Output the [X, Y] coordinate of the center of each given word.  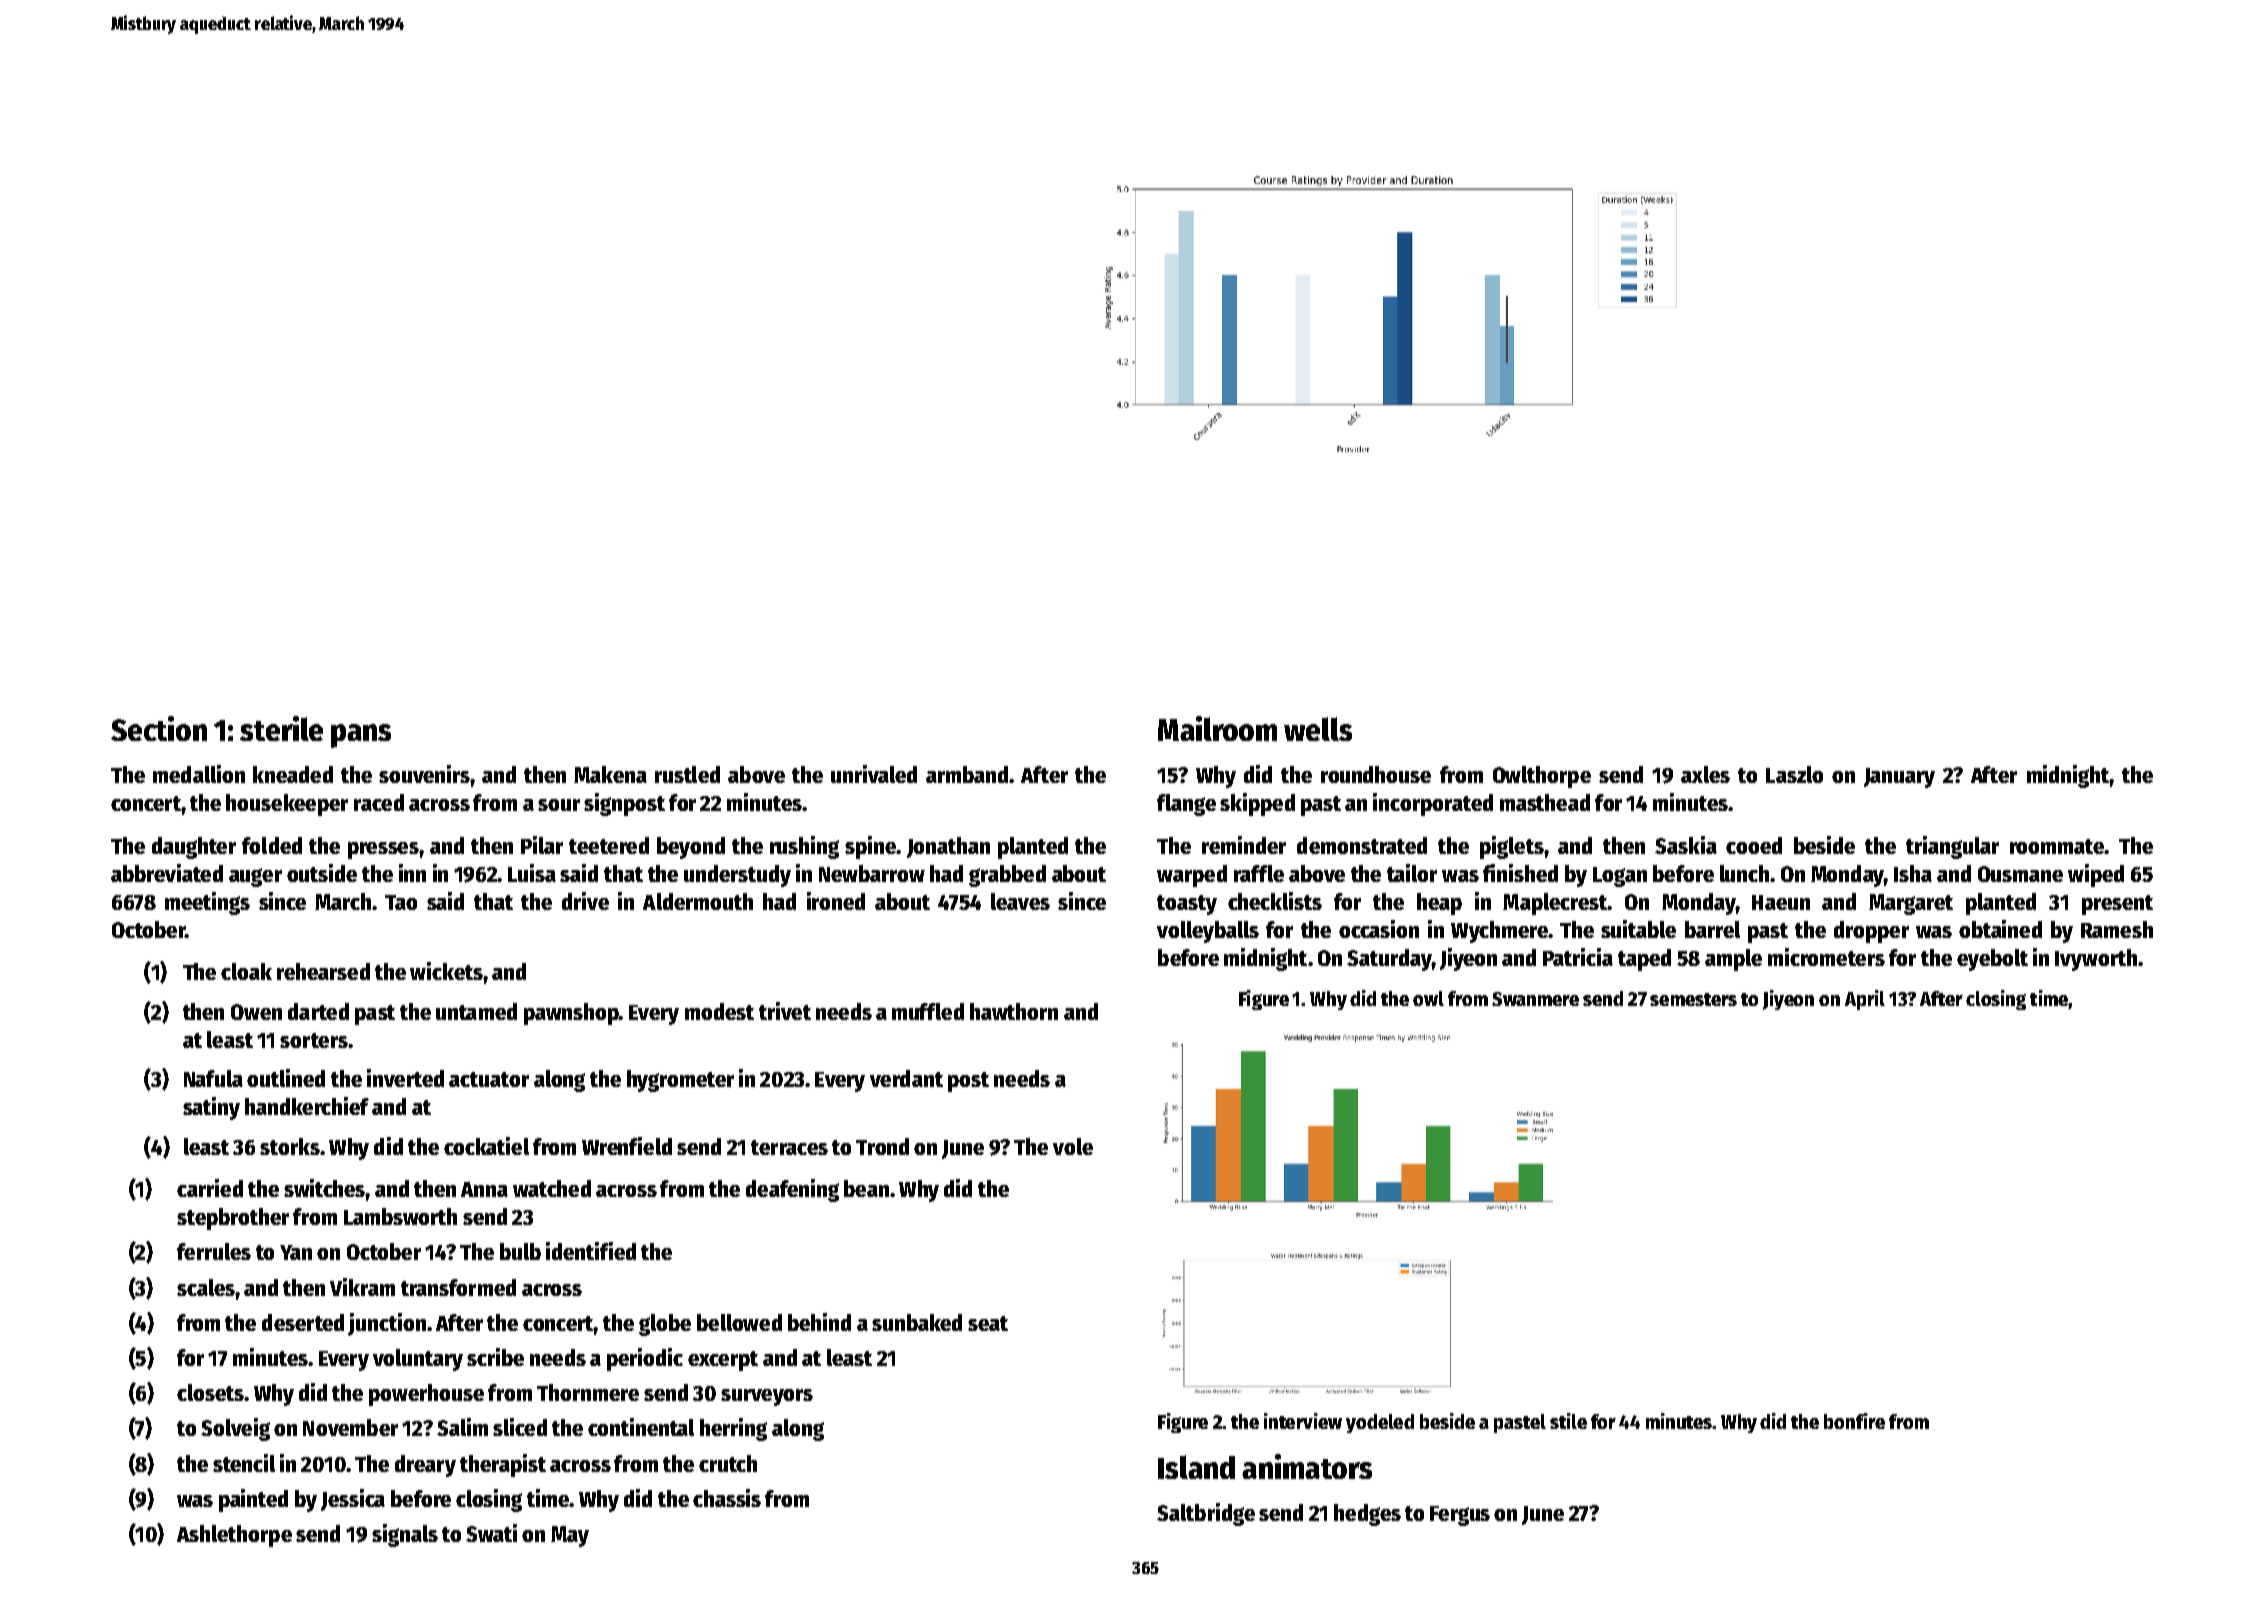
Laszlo [1794, 774]
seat [988, 1323]
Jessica [353, 1500]
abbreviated [167, 873]
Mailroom [1217, 728]
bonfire [1854, 1421]
